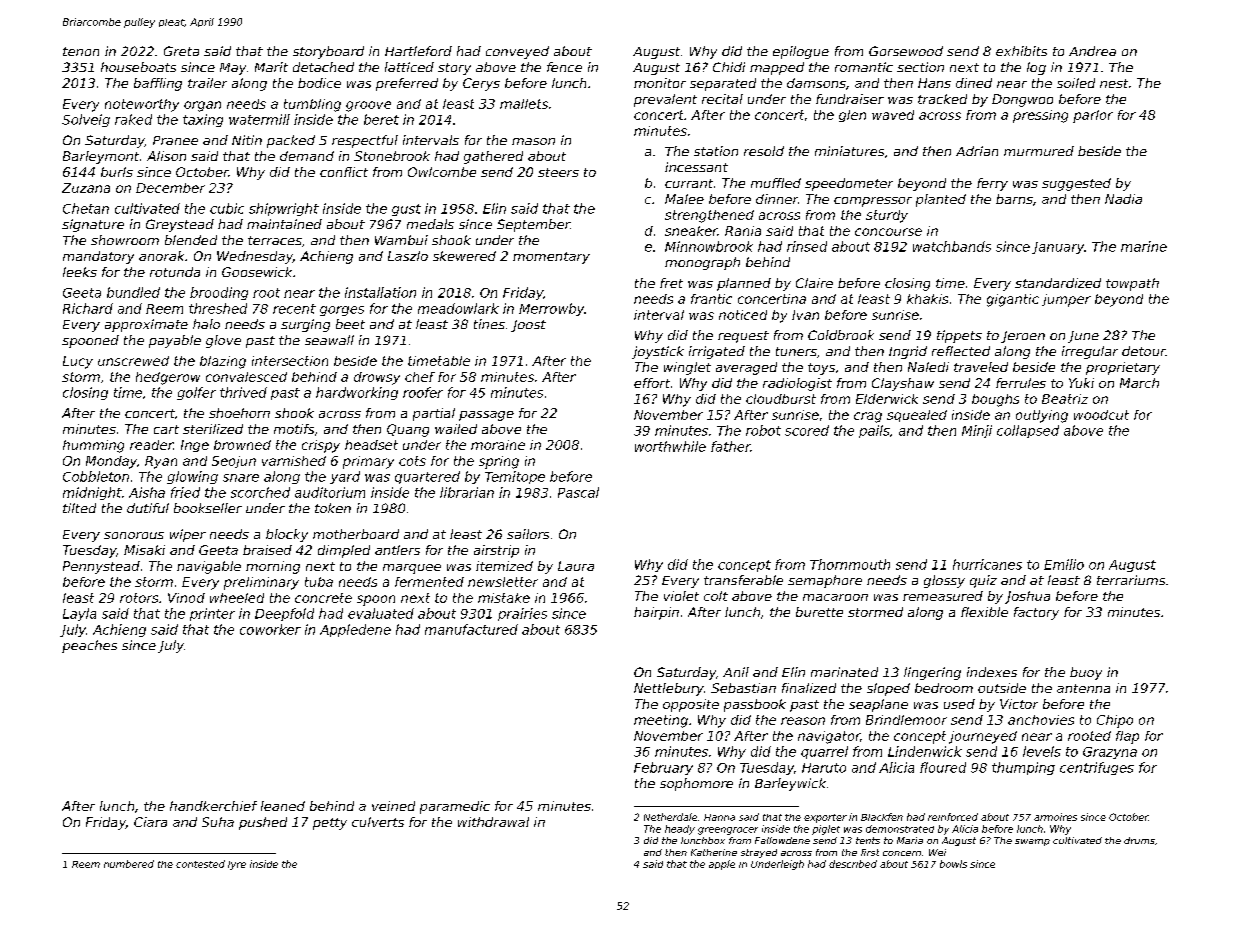  Describe the element at coordinates (1101, 415) in the page. I see `woodcut` at that location.
